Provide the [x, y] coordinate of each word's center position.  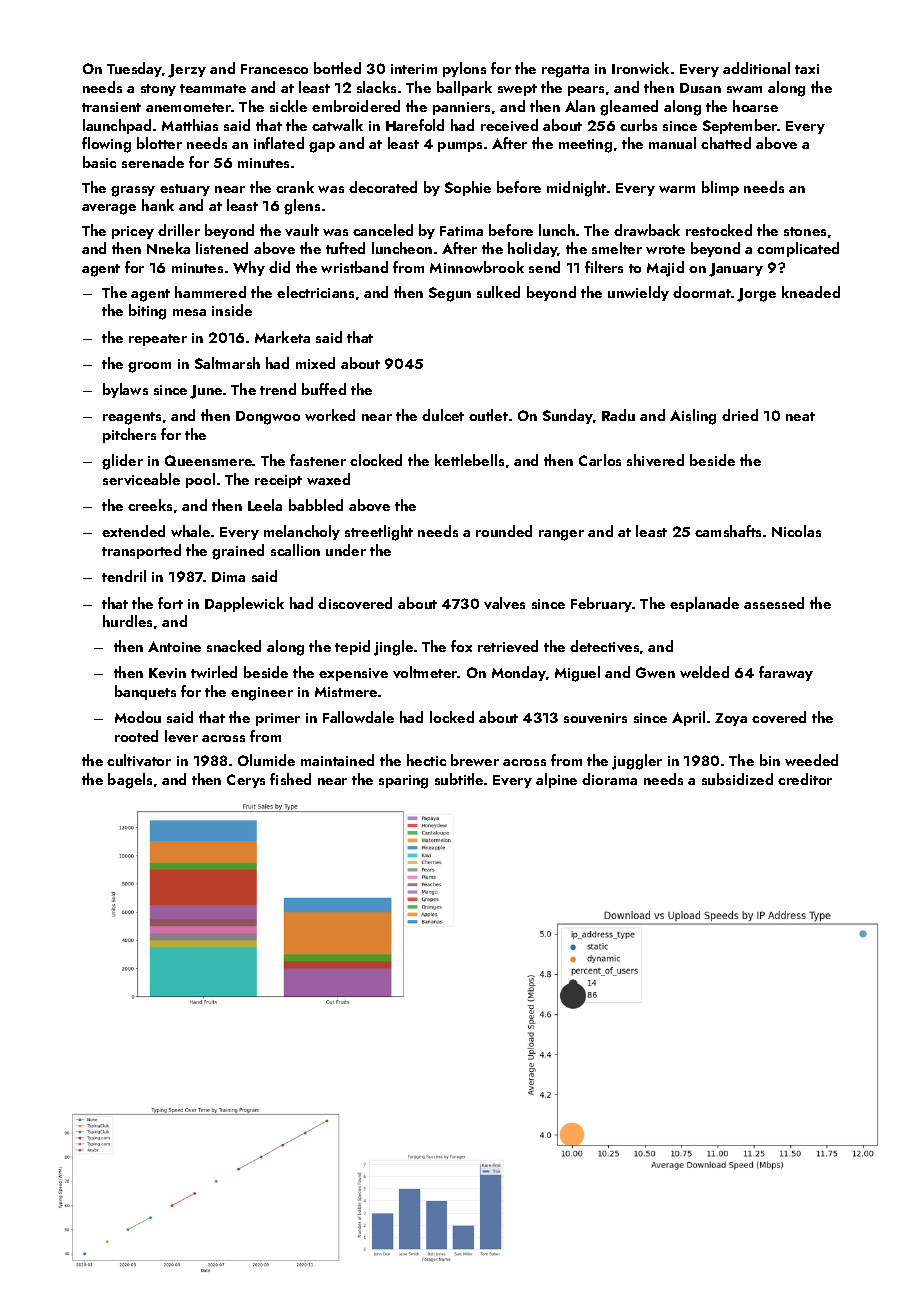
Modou [138, 717]
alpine [556, 780]
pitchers [129, 435]
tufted [345, 248]
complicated [798, 249]
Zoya [731, 719]
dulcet [443, 415]
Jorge [756, 295]
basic [99, 162]
